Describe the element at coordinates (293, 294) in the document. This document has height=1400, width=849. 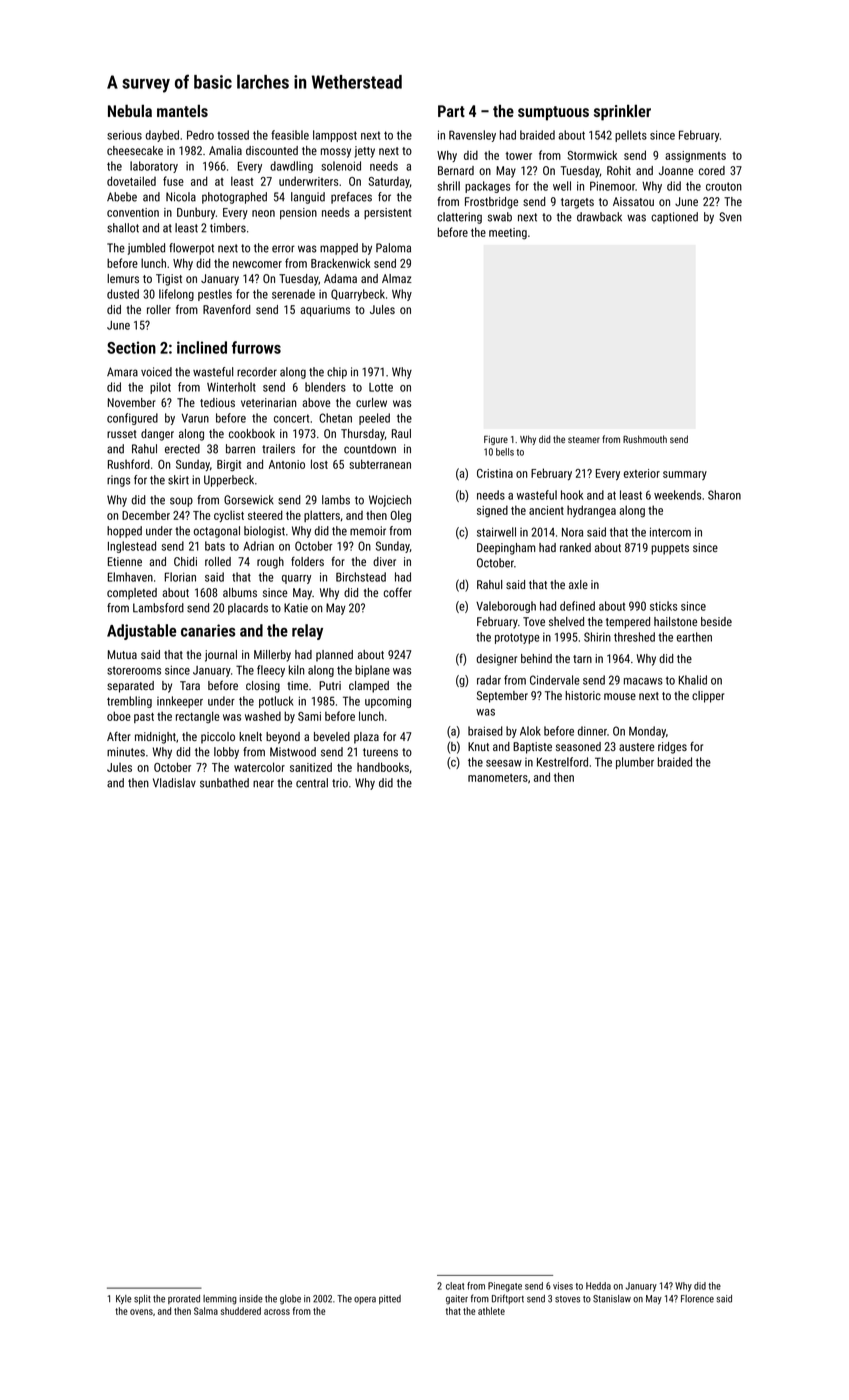
I see `serenade` at that location.
